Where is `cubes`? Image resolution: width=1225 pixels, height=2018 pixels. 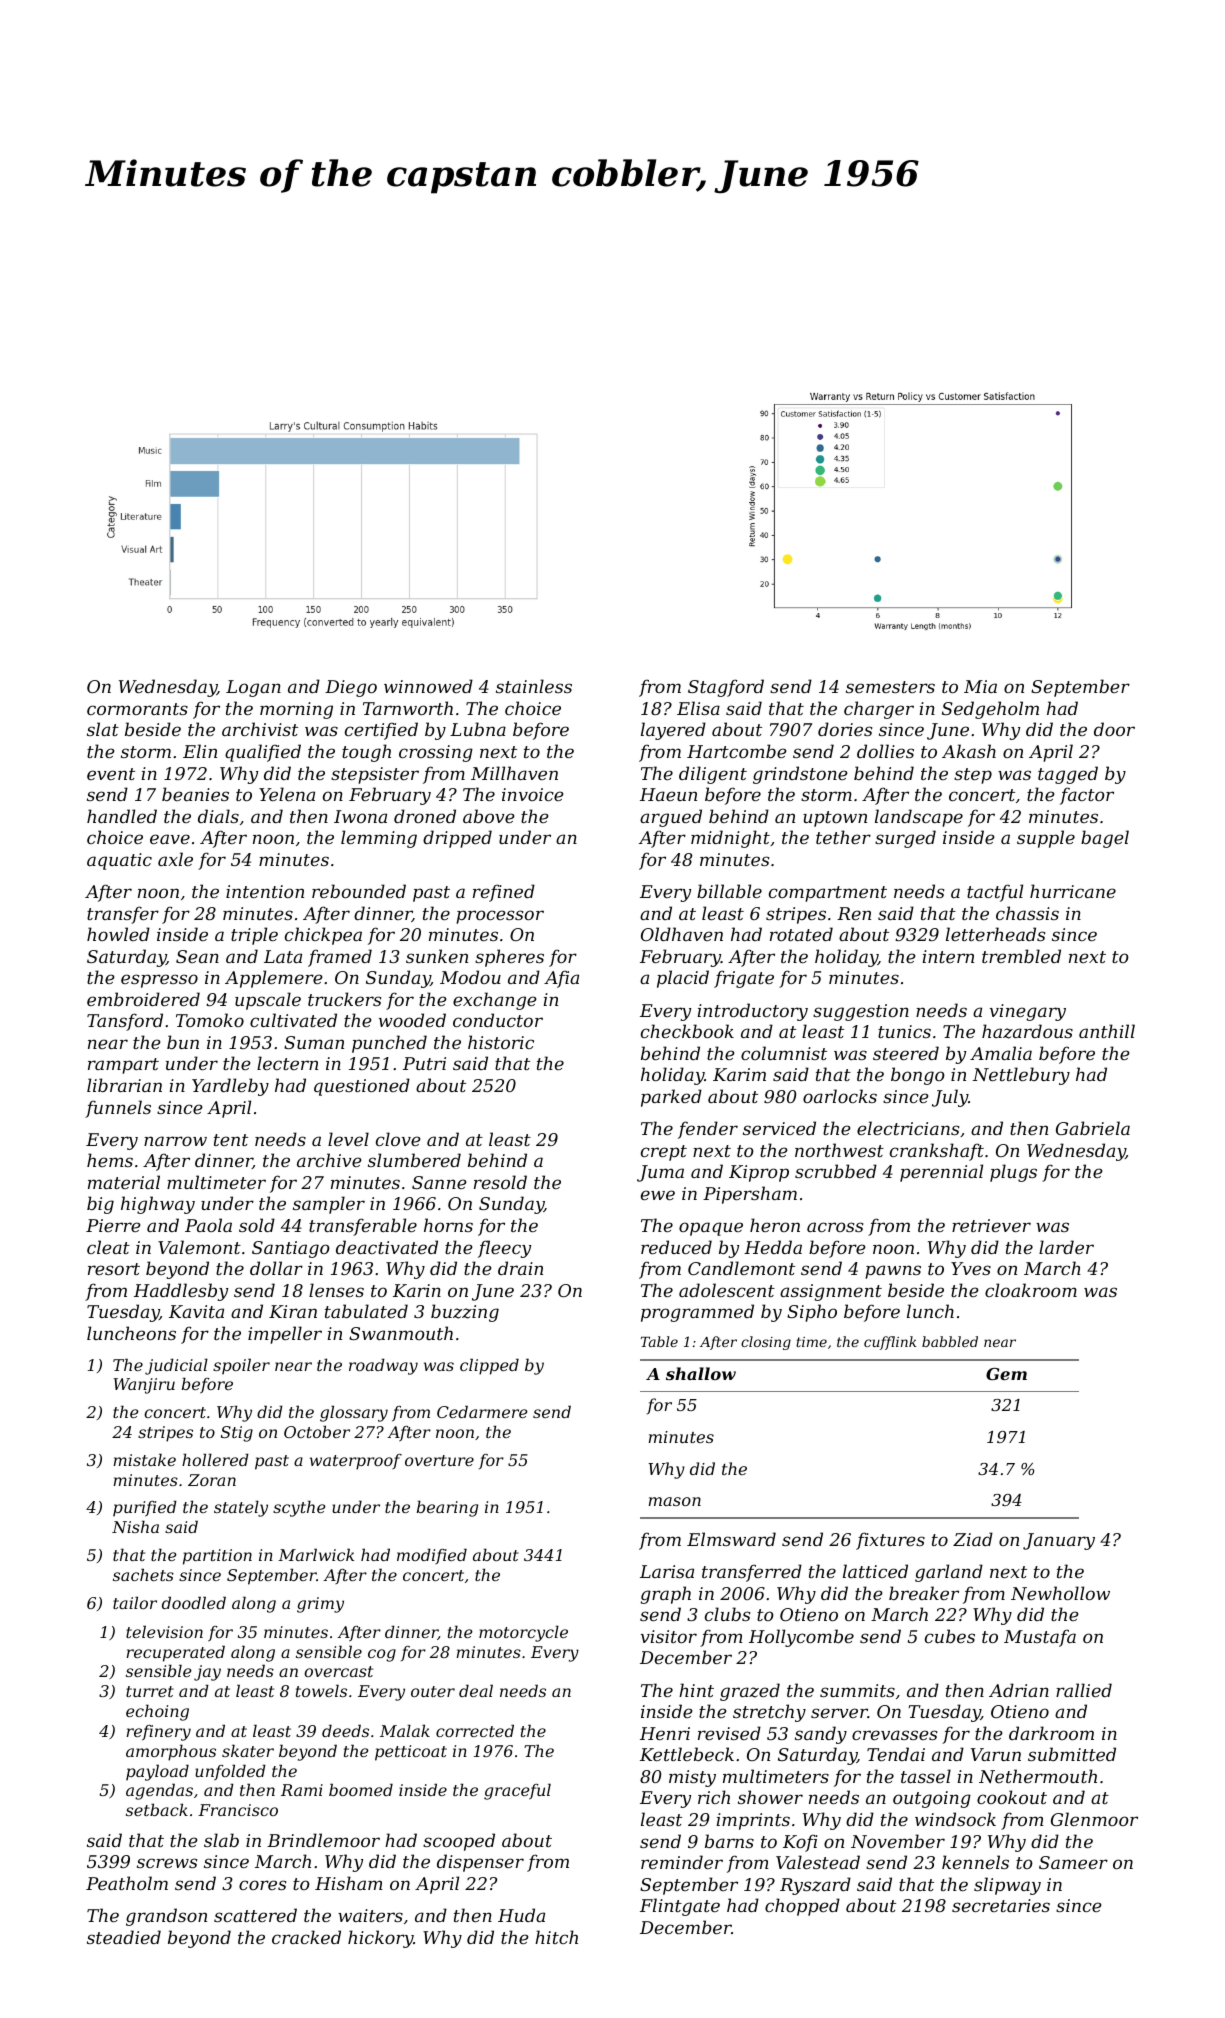 cubes is located at coordinates (950, 1636).
